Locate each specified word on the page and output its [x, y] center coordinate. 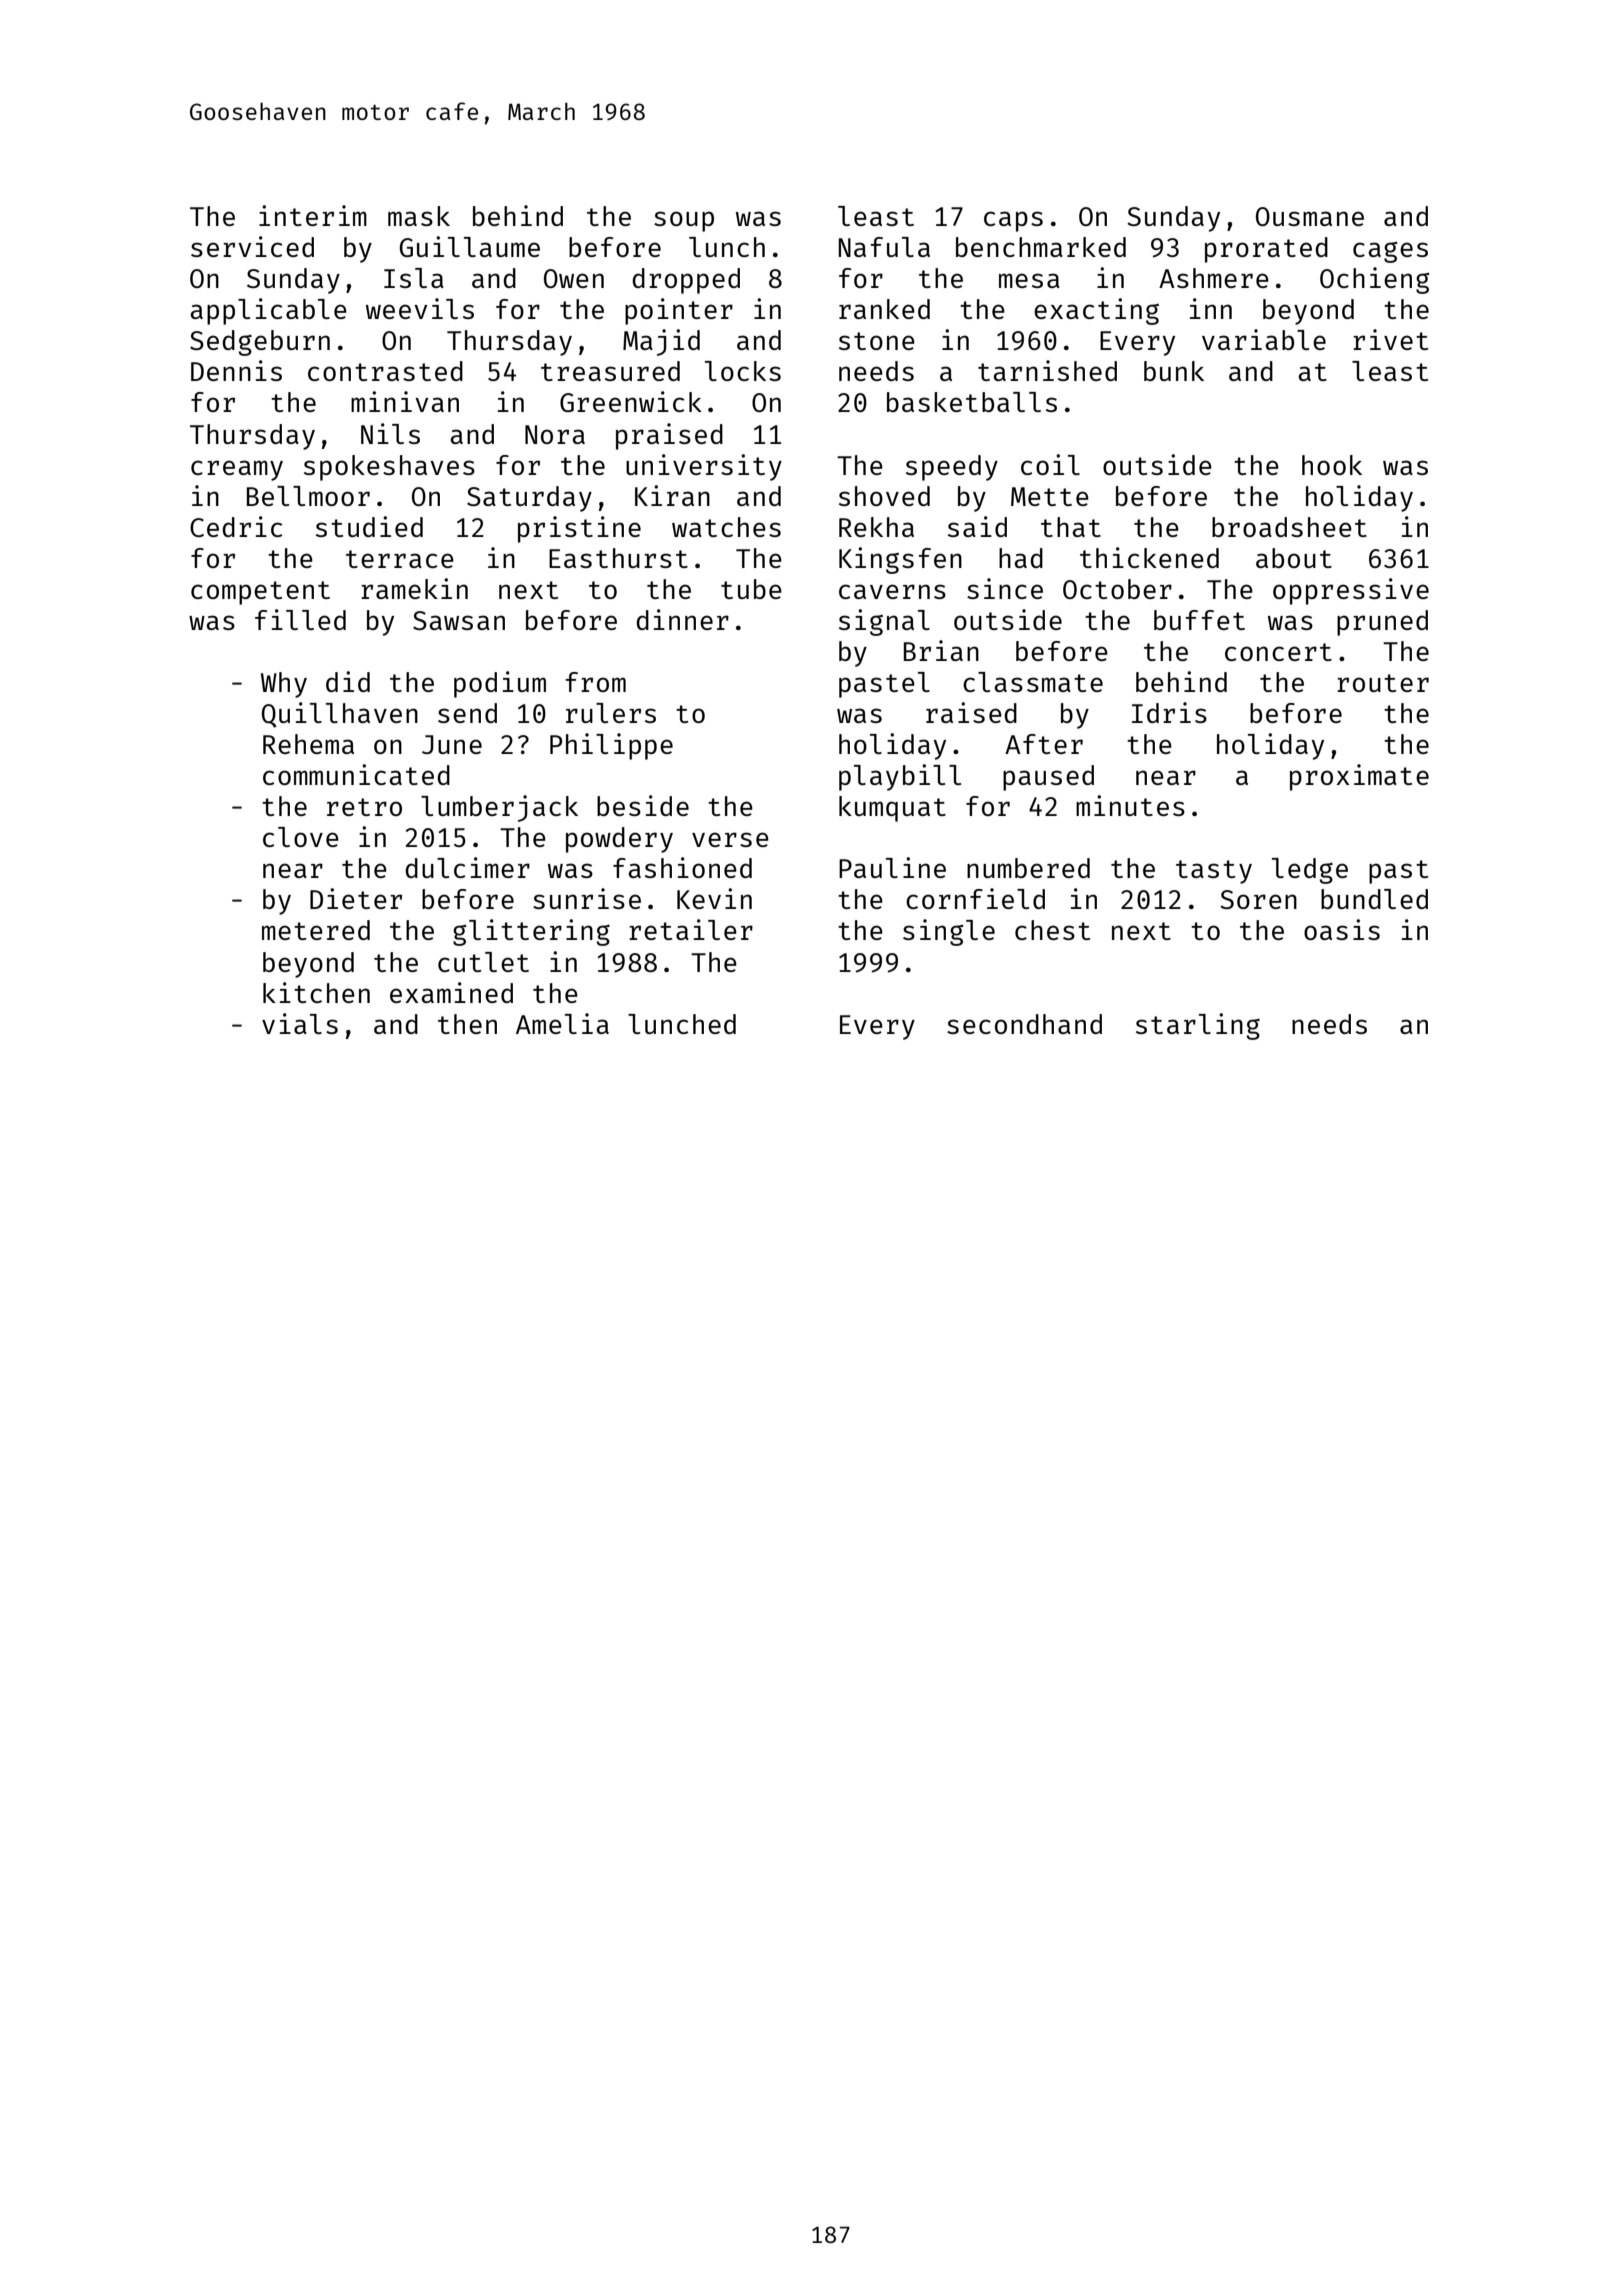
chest [1052, 930]
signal [884, 622]
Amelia [562, 1023]
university [704, 467]
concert [1278, 652]
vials [300, 1023]
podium [500, 684]
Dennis [236, 370]
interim [313, 215]
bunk [1174, 371]
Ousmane [1310, 216]
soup [684, 221]
